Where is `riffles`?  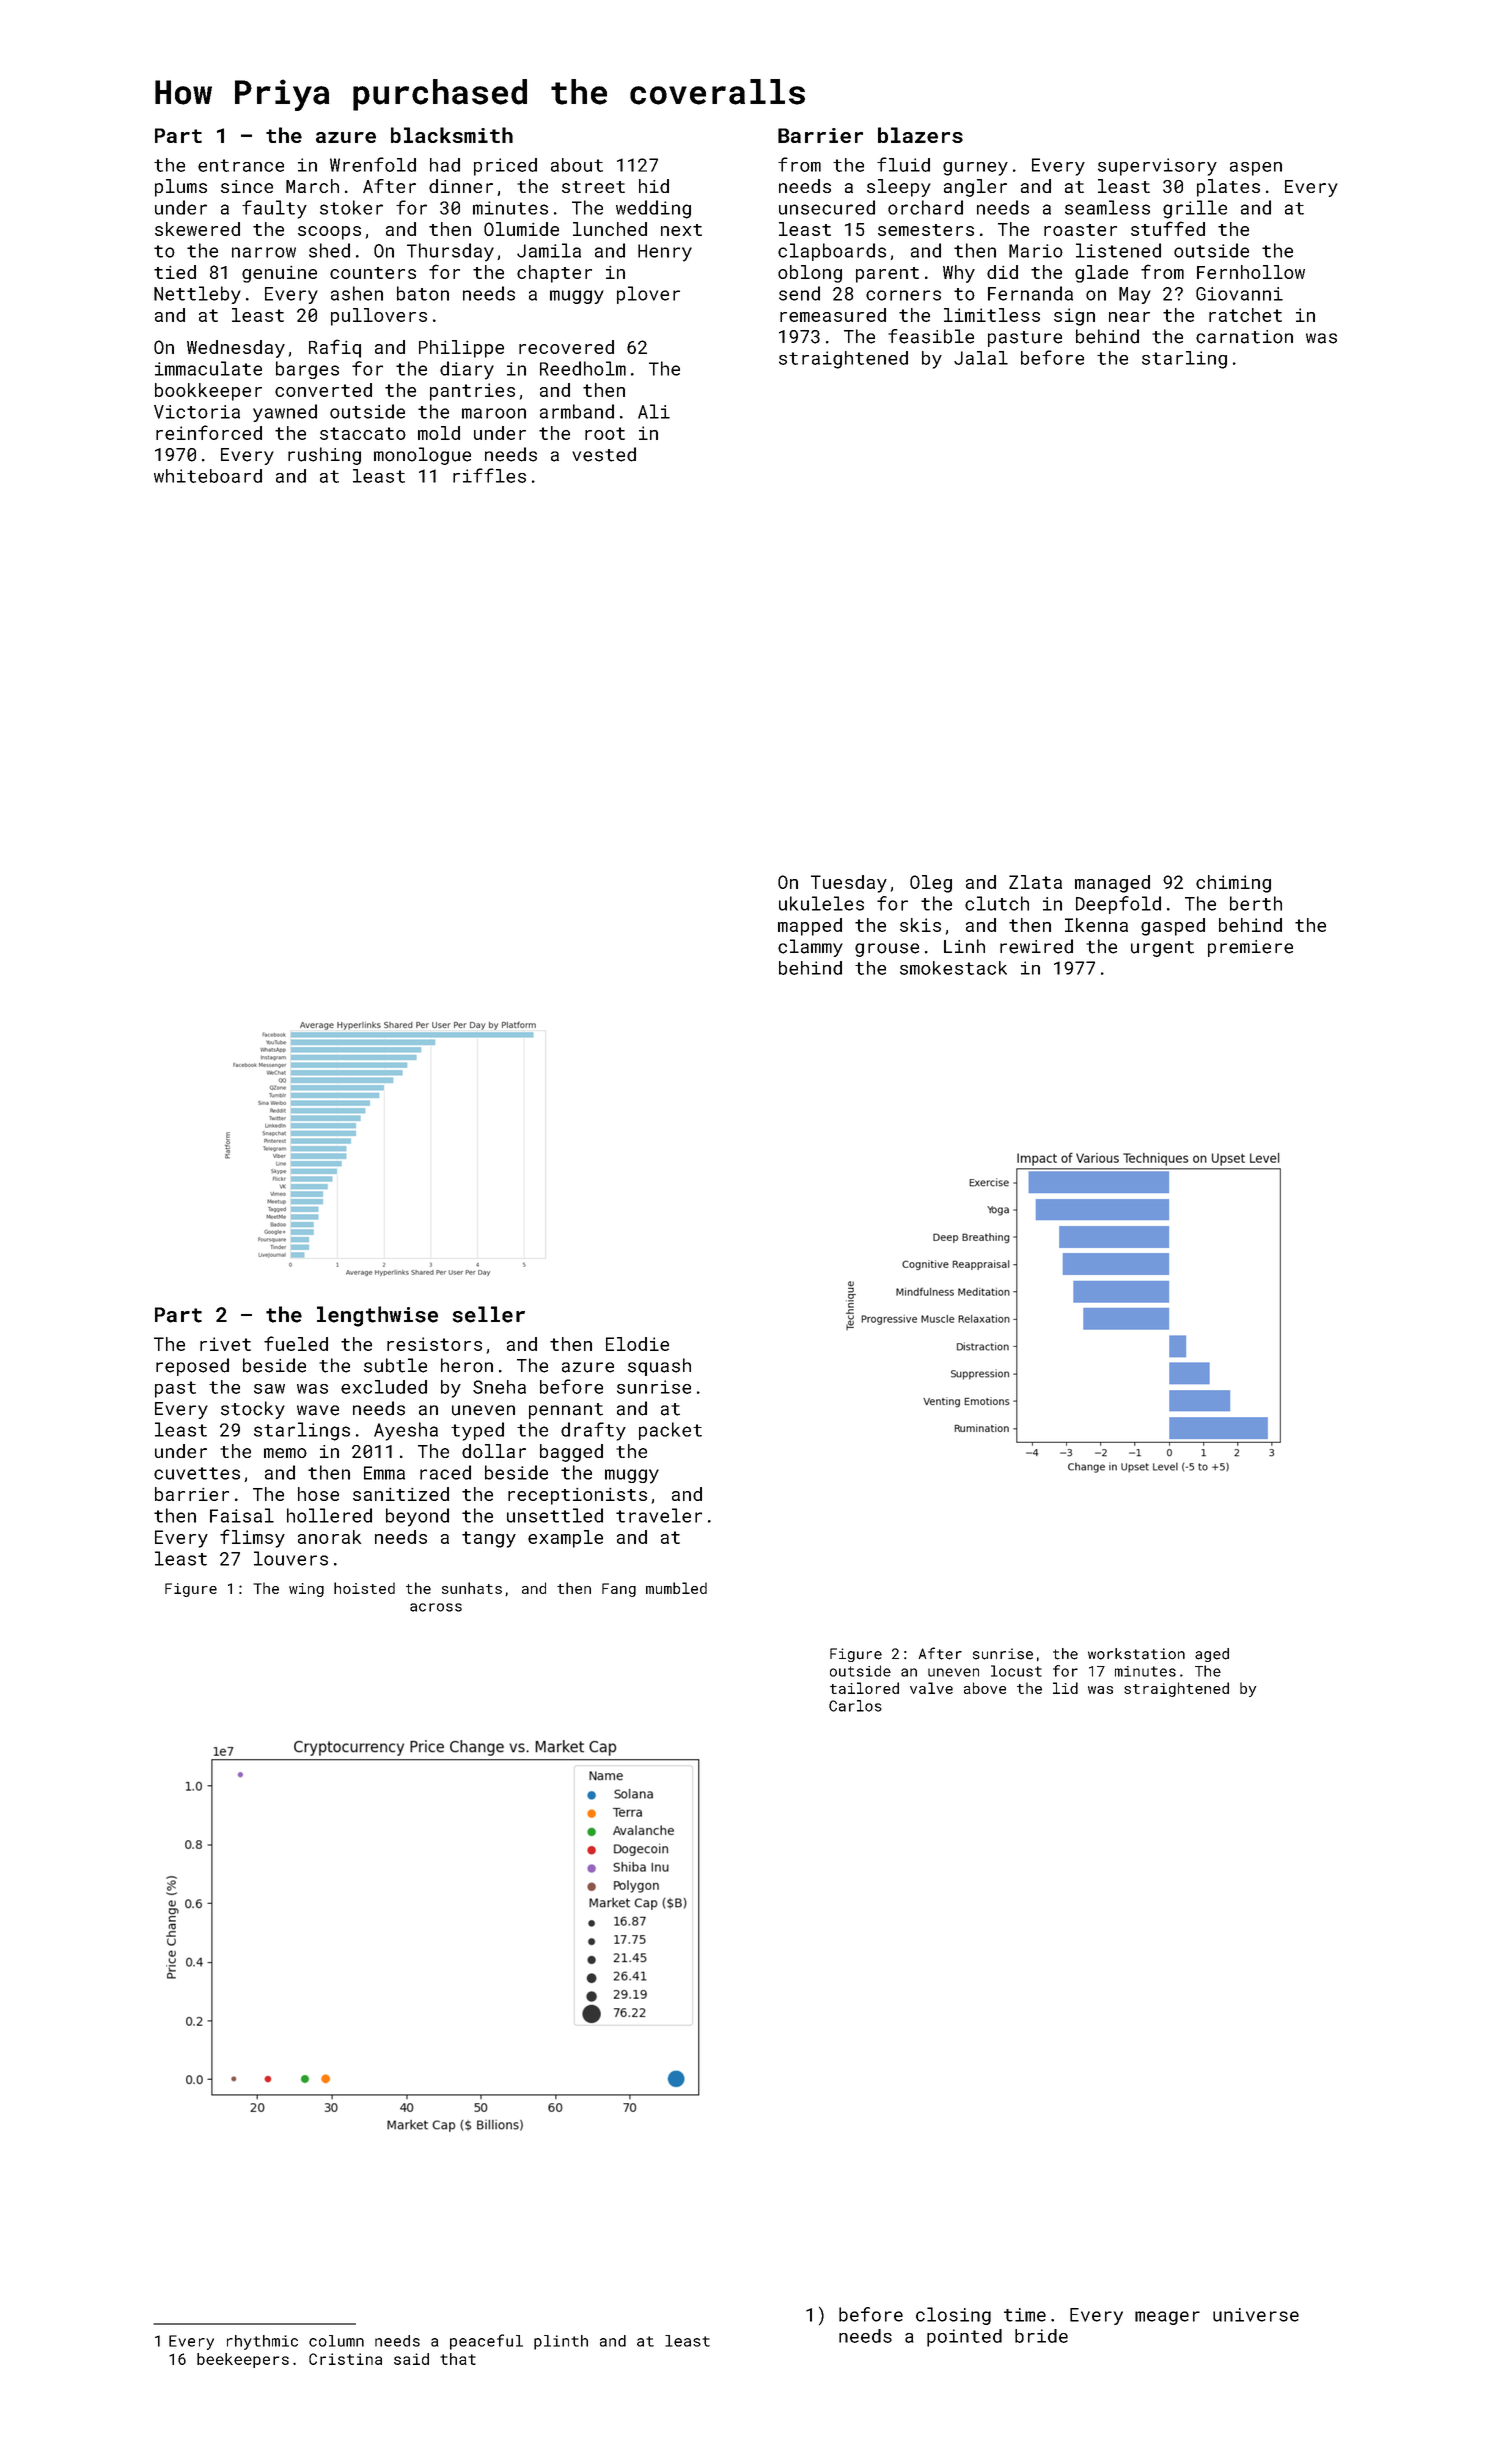 riffles is located at coordinates (489, 475).
